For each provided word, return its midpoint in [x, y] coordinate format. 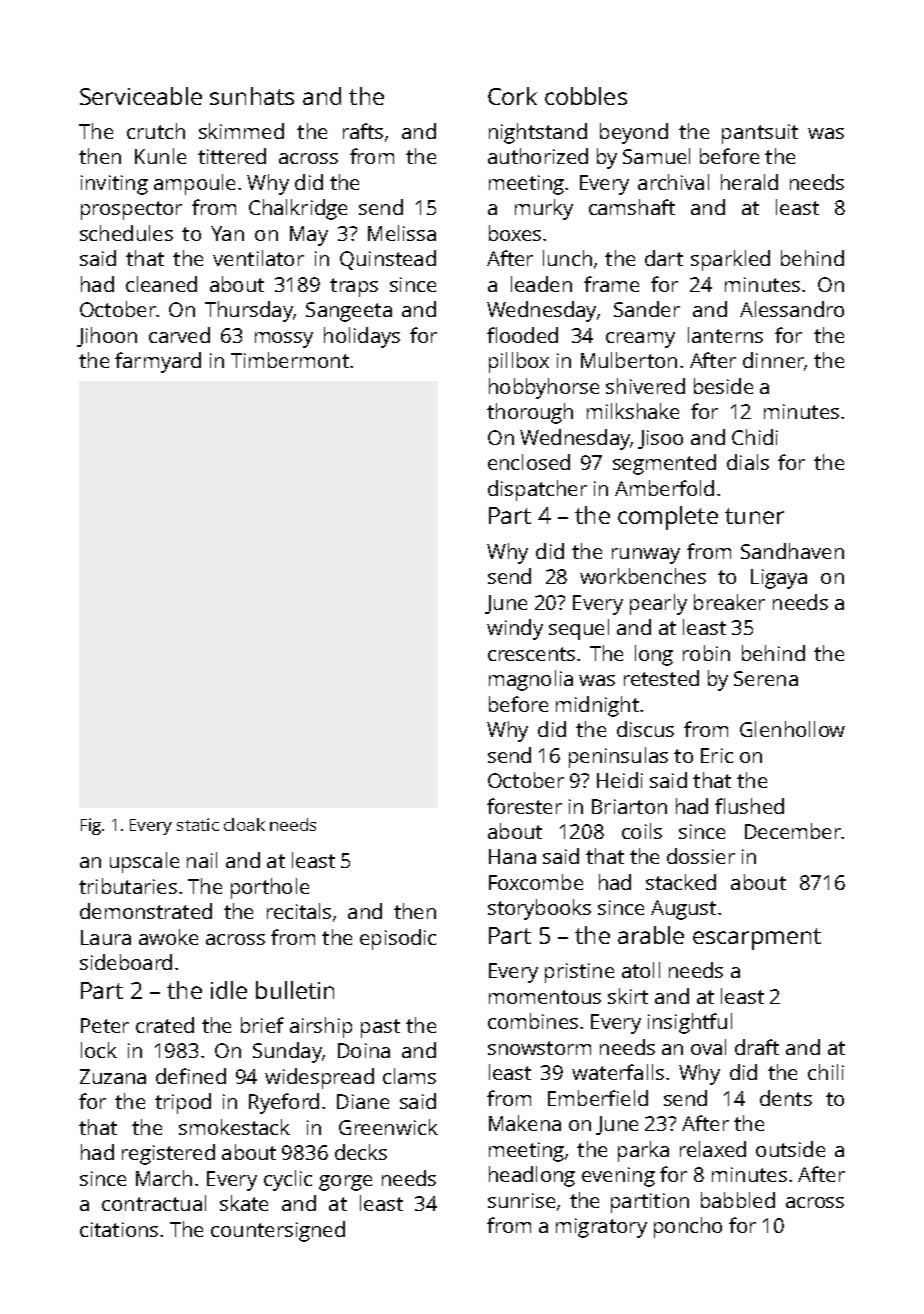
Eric [717, 755]
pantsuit [760, 134]
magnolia [531, 680]
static [198, 824]
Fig [91, 826]
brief [262, 1025]
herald [749, 182]
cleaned [161, 284]
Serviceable [141, 96]
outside [790, 1149]
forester [524, 806]
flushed [749, 806]
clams [409, 1076]
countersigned [278, 1231]
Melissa [402, 233]
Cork [512, 96]
